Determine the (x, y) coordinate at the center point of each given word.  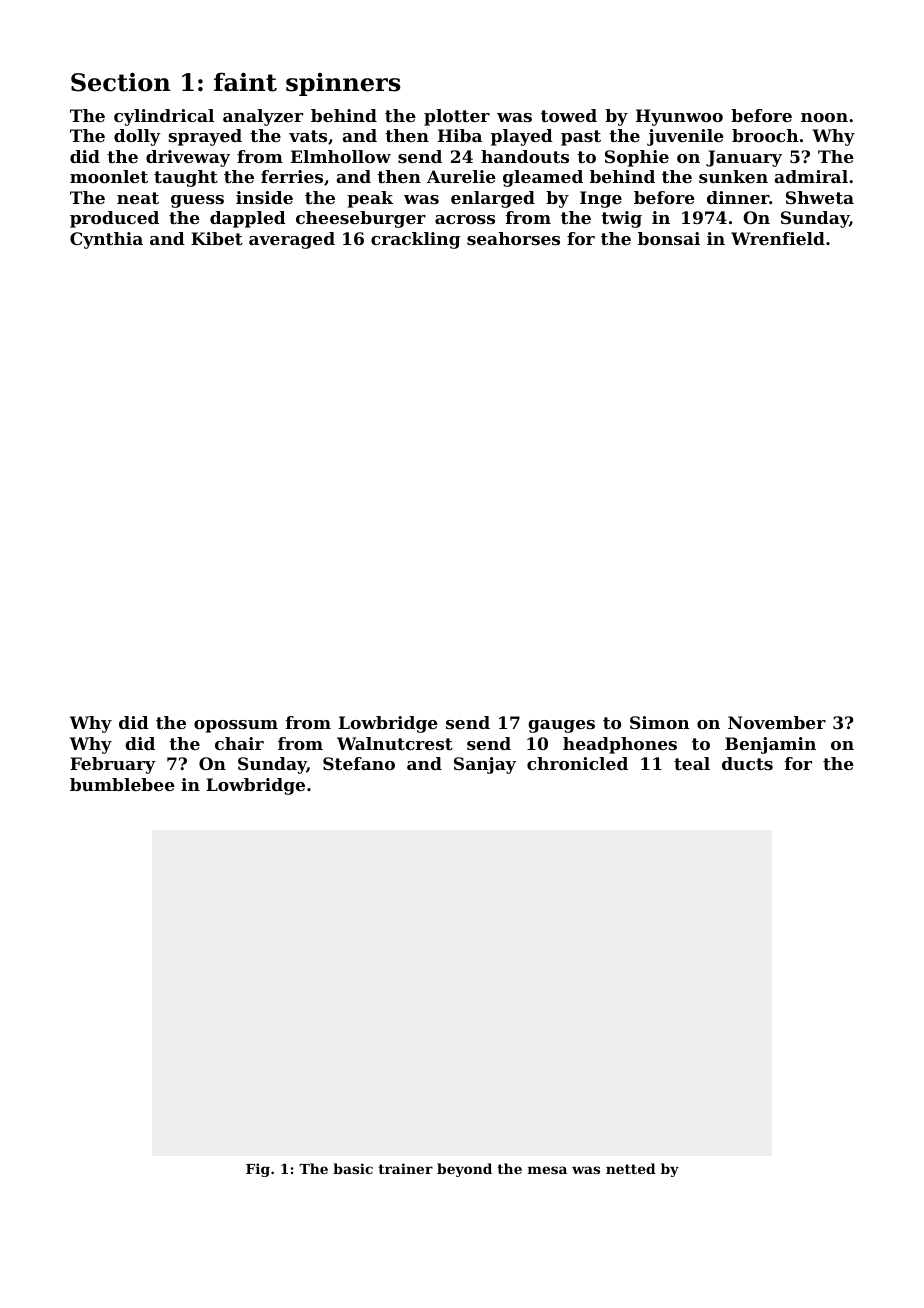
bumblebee (122, 784)
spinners (343, 84)
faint (245, 82)
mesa (547, 1170)
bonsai (669, 238)
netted (631, 1168)
